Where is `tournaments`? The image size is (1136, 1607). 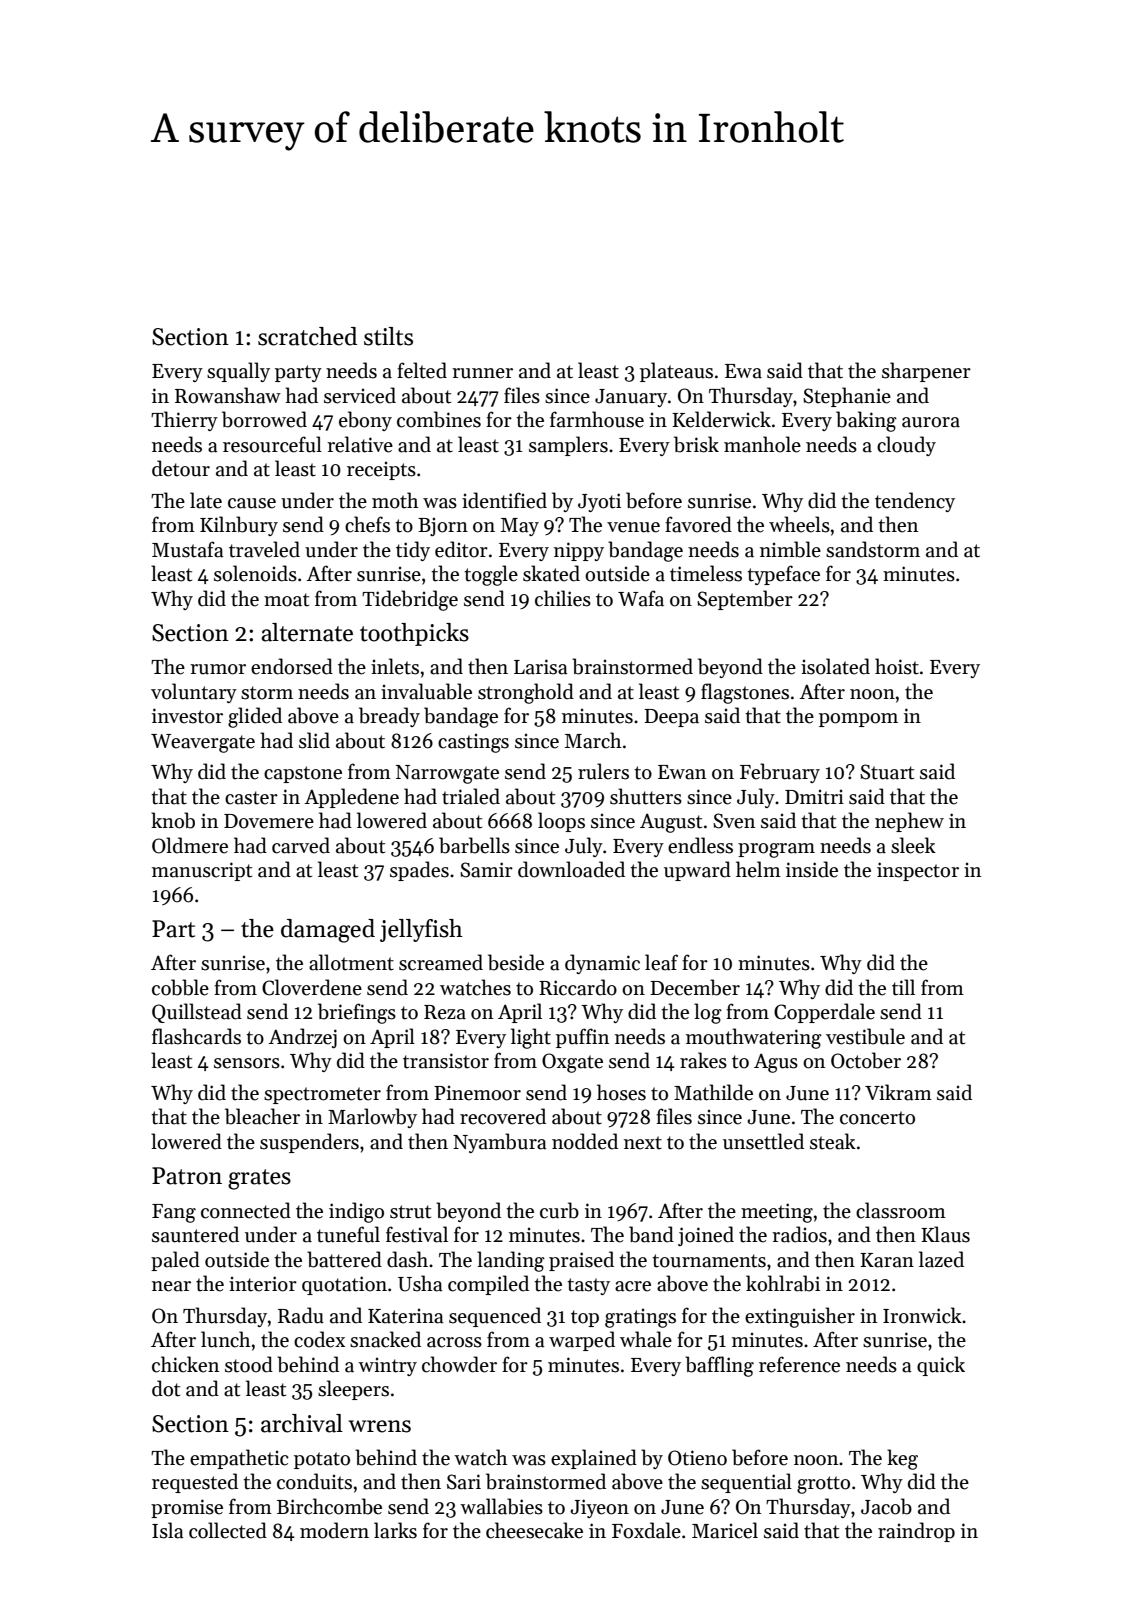 tournaments is located at coordinates (709, 1261).
